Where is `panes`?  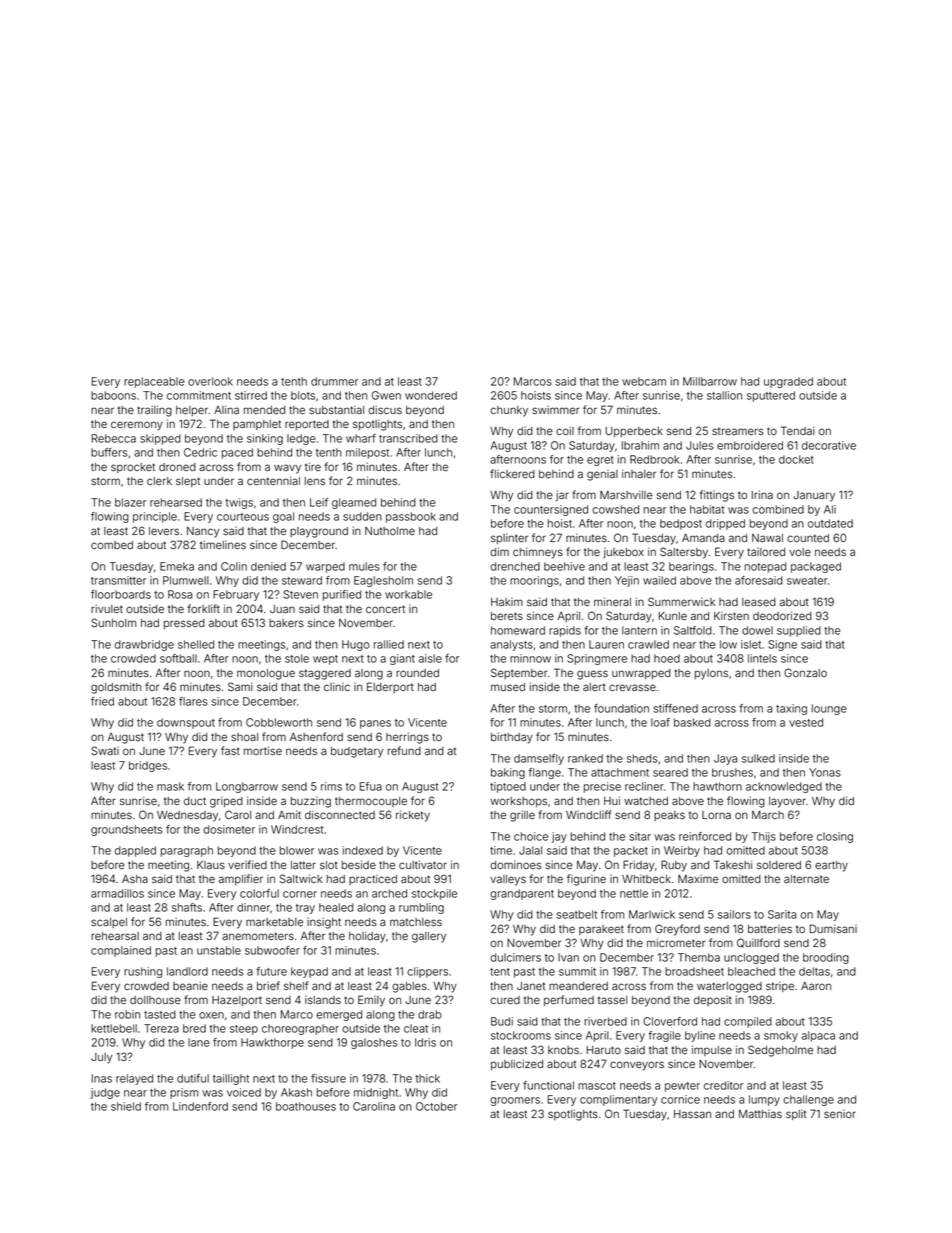
panes is located at coordinates (375, 724).
